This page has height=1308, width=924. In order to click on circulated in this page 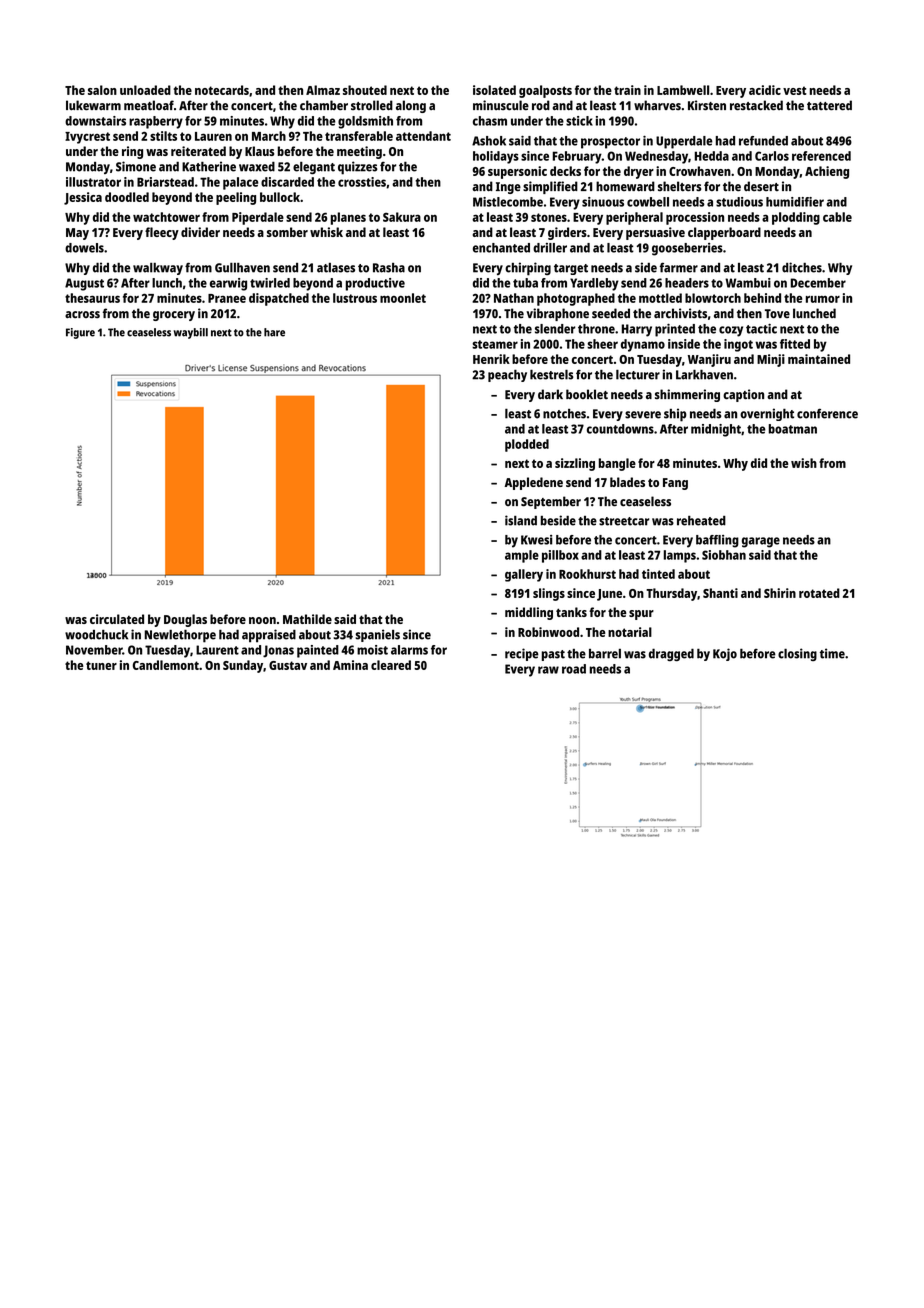, I will do `click(117, 619)`.
